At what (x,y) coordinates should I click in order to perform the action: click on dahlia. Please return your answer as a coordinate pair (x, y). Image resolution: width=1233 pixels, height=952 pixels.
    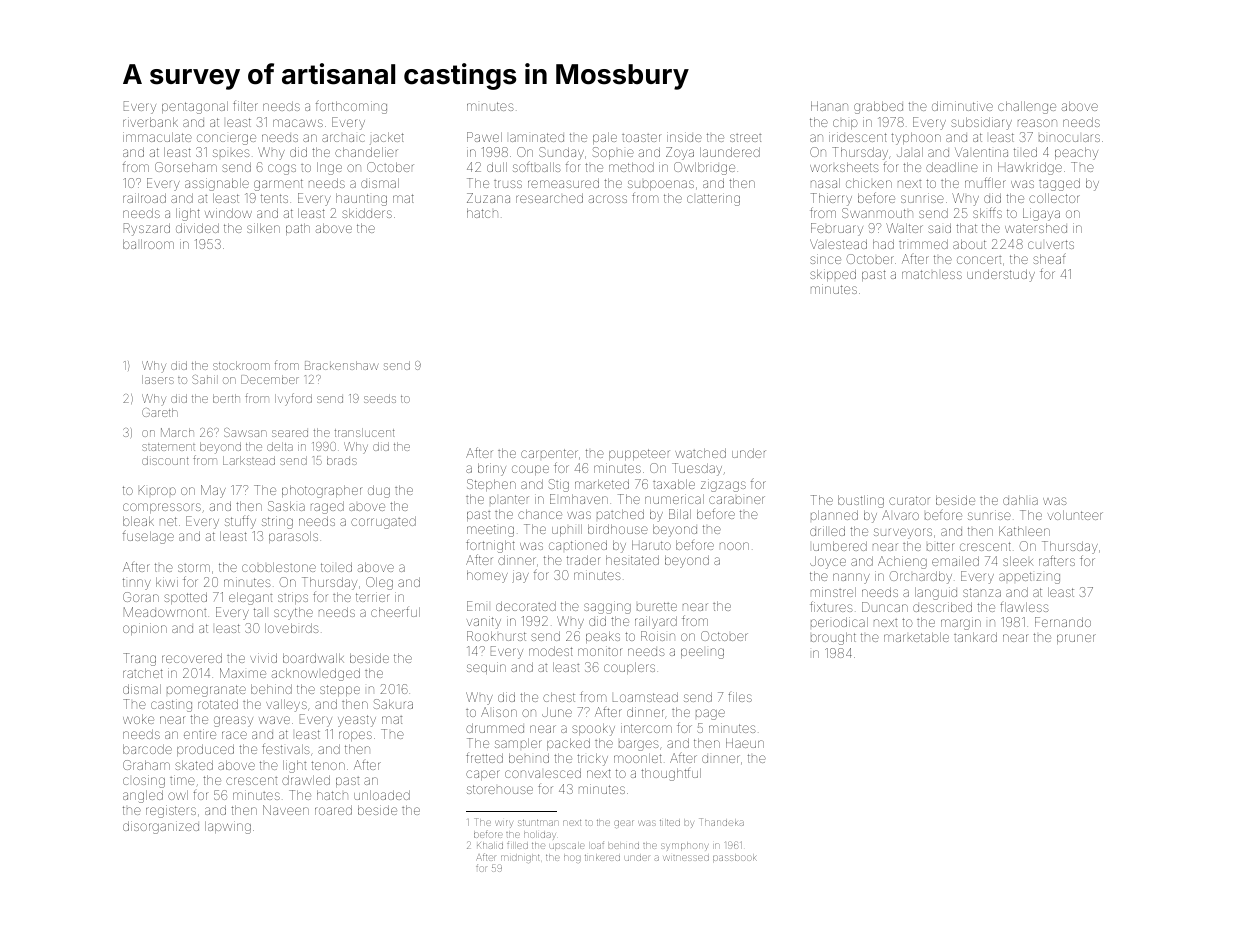
    Looking at the image, I should click on (1020, 500).
